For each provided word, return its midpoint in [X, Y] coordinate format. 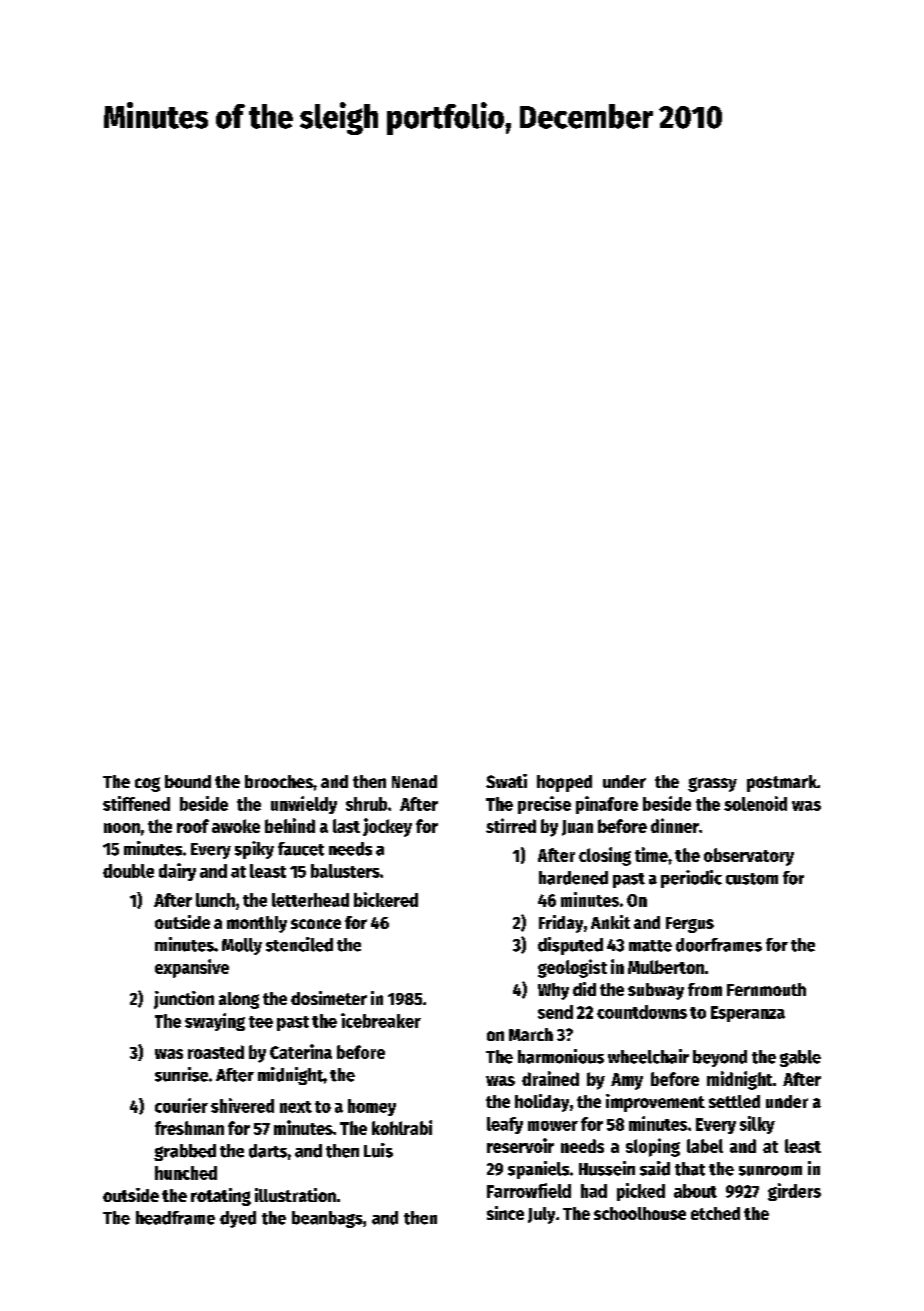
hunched [186, 1173]
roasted [216, 1052]
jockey [387, 827]
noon [122, 828]
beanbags [327, 1219]
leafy [505, 1125]
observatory [749, 857]
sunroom [770, 1171]
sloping [653, 1147]
